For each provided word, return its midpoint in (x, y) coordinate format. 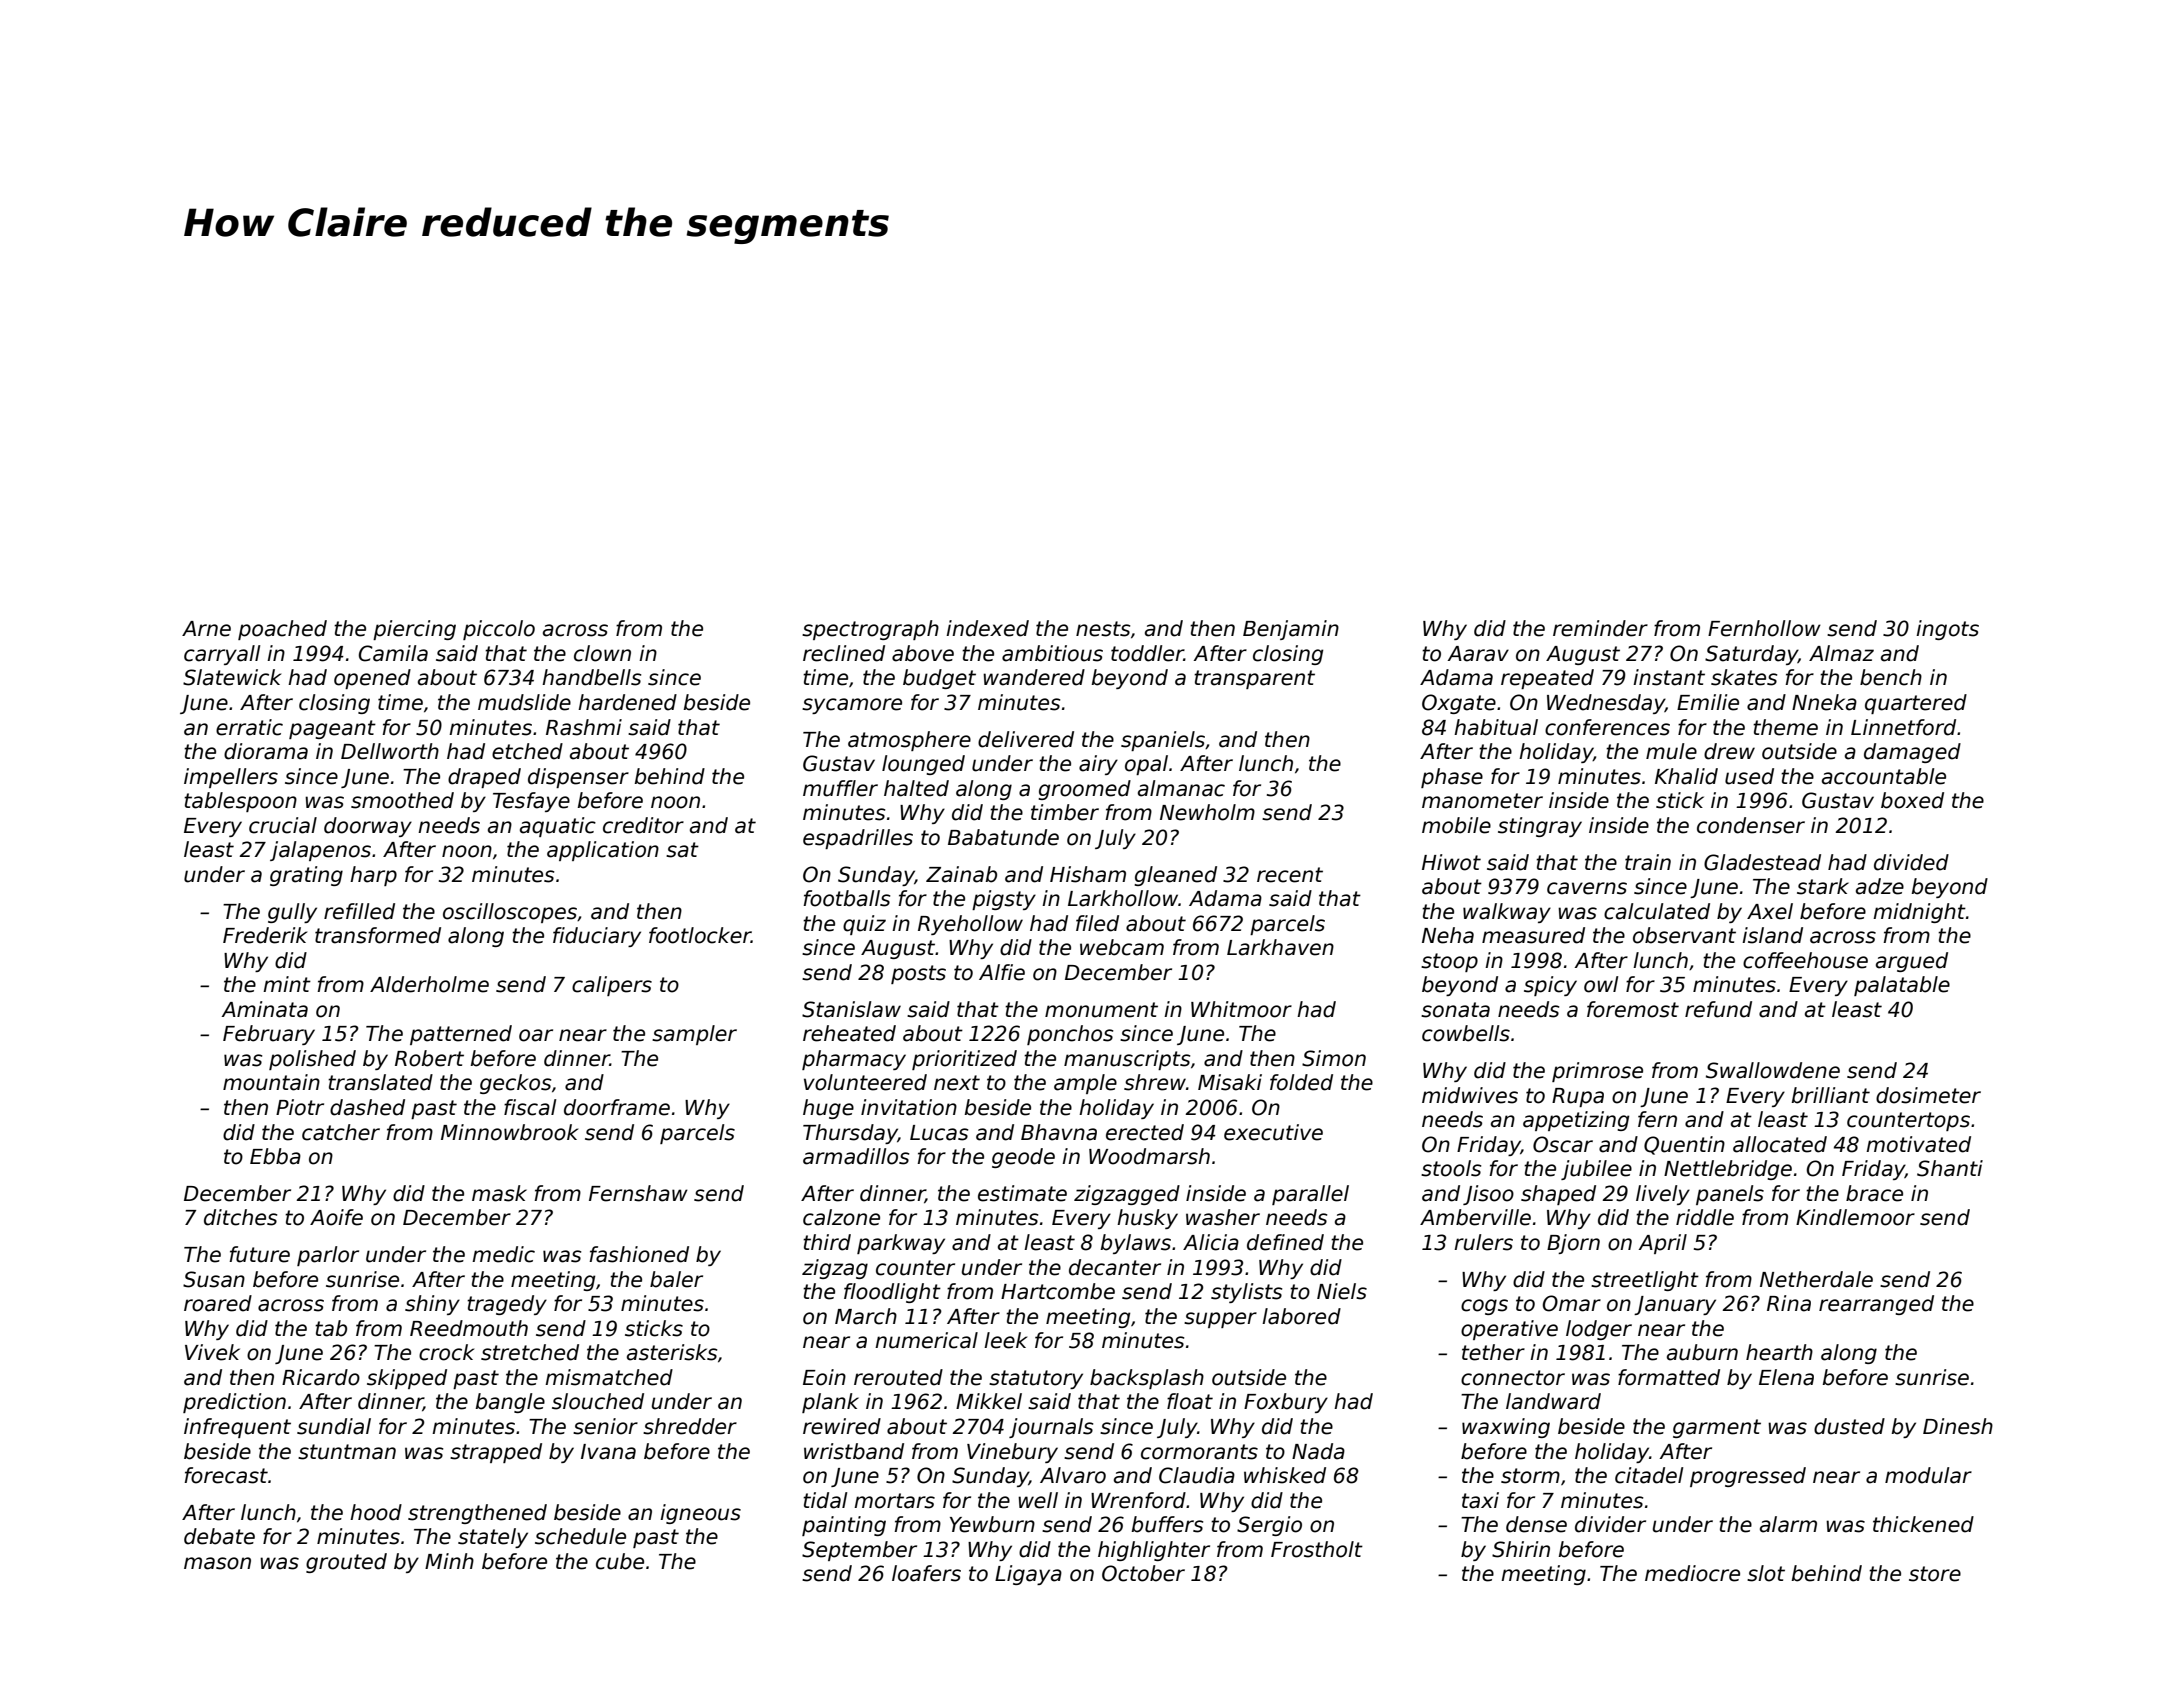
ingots (1947, 630)
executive (1273, 1132)
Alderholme (429, 984)
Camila (393, 653)
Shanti (1950, 1168)
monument (1101, 1010)
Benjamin (1291, 630)
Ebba (275, 1156)
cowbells (1466, 1033)
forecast (226, 1475)
